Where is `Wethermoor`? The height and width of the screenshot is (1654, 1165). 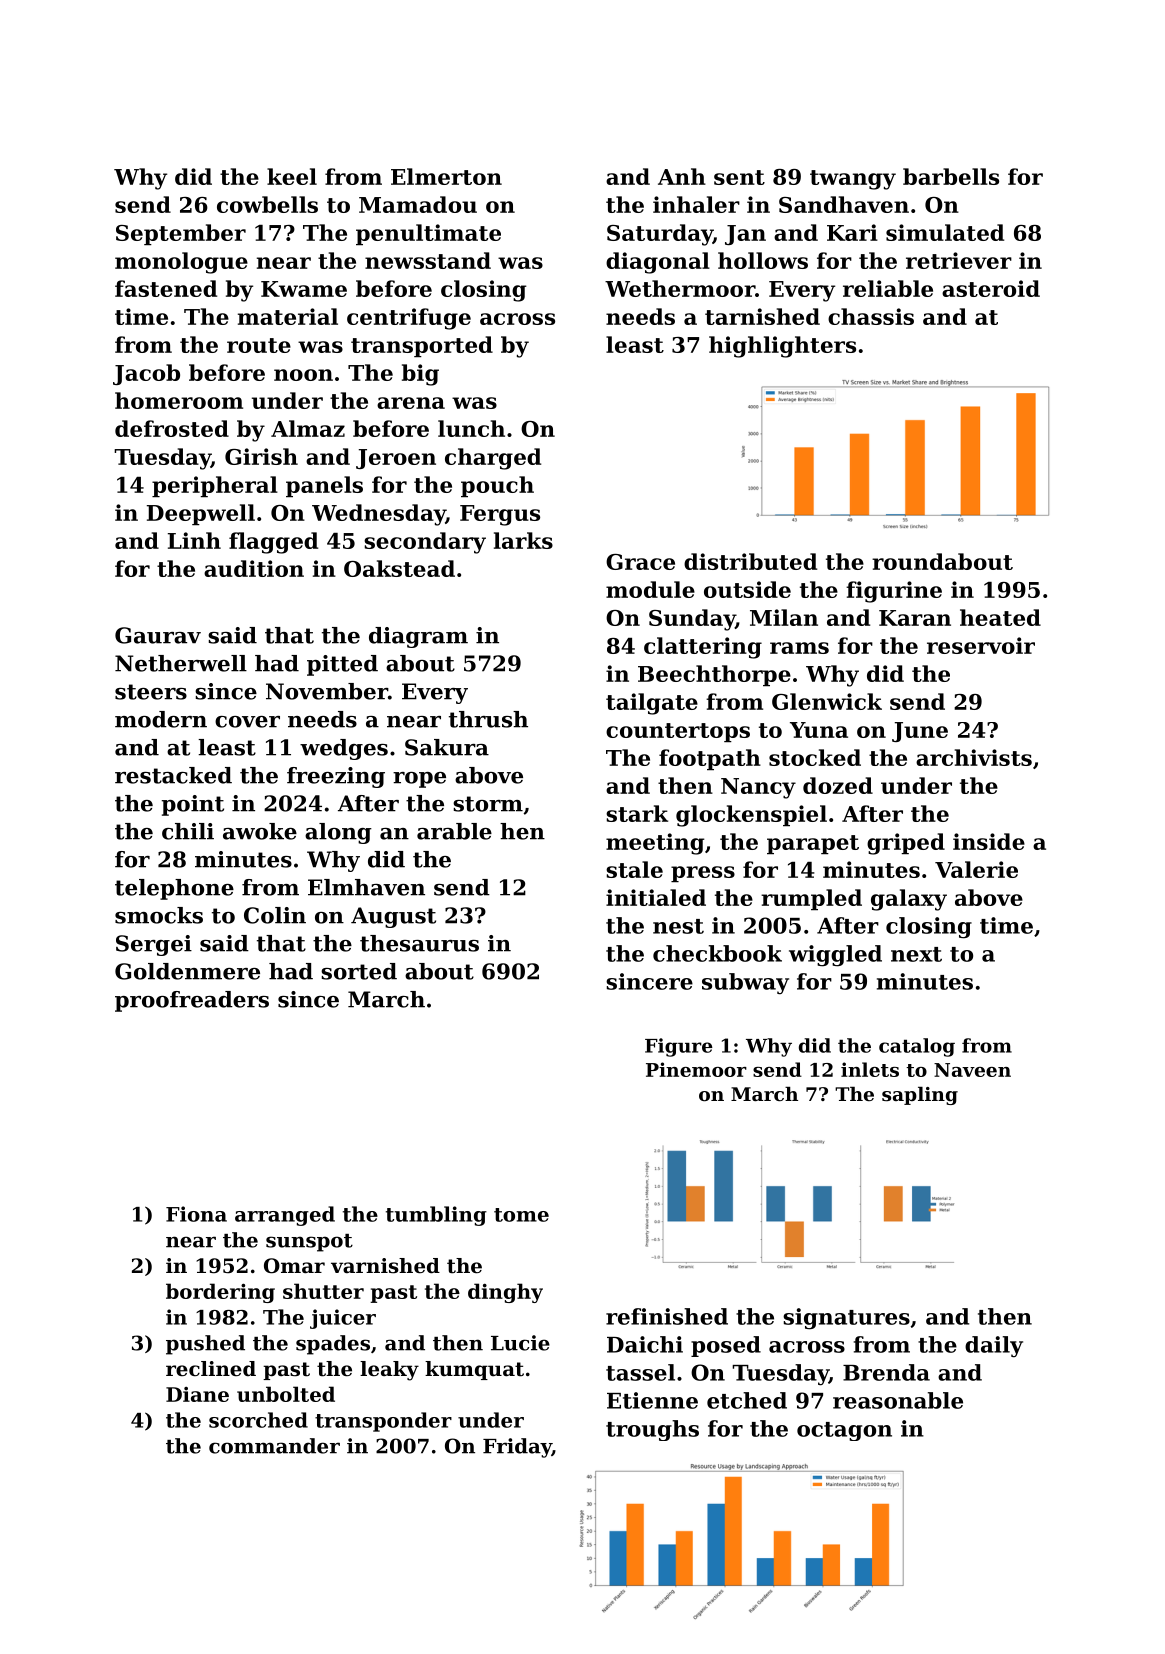
Wethermoor is located at coordinates (680, 288).
